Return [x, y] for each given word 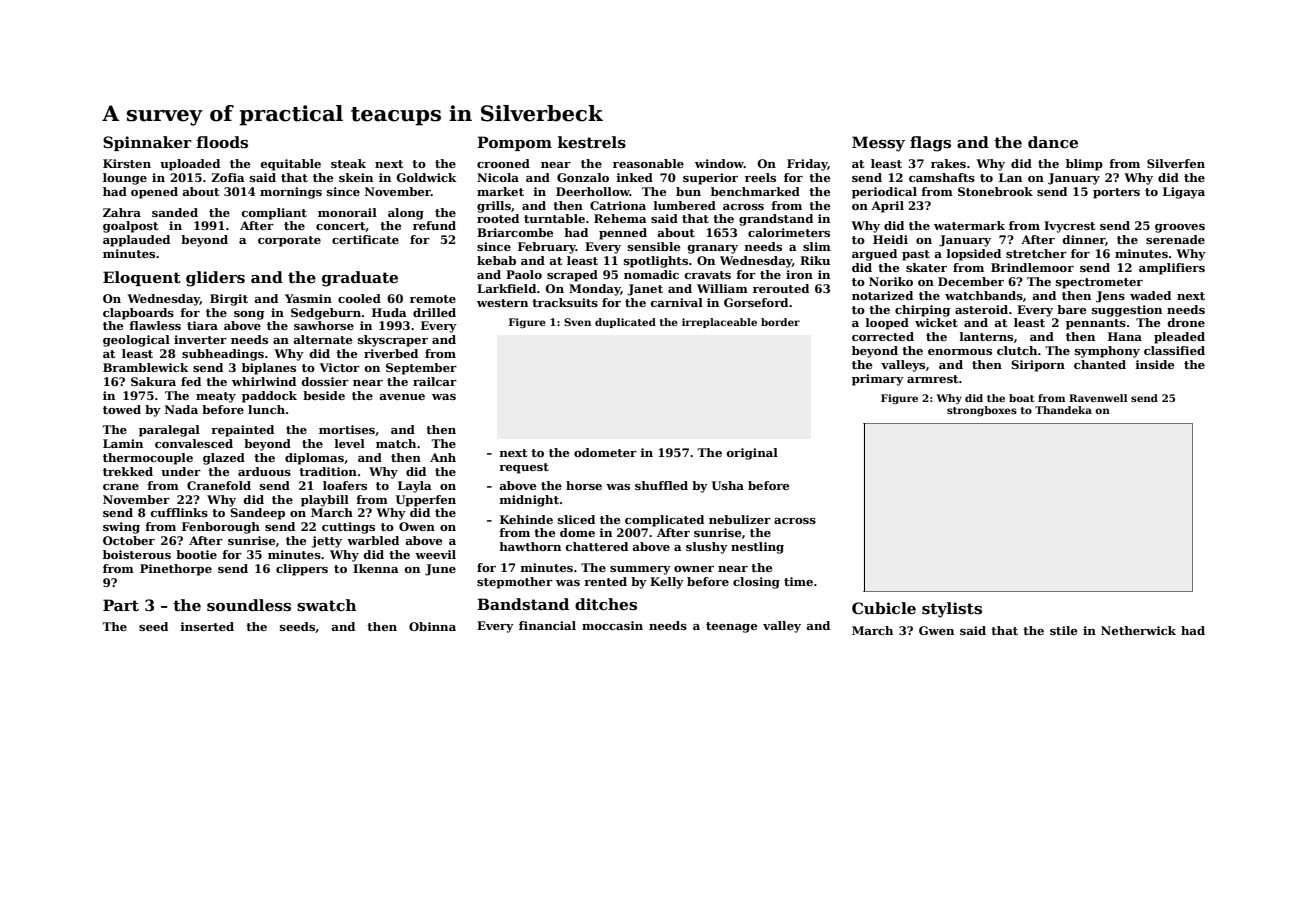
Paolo [524, 274]
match [396, 443]
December [971, 281]
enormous [960, 352]
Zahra [122, 212]
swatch [326, 605]
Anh [443, 457]
